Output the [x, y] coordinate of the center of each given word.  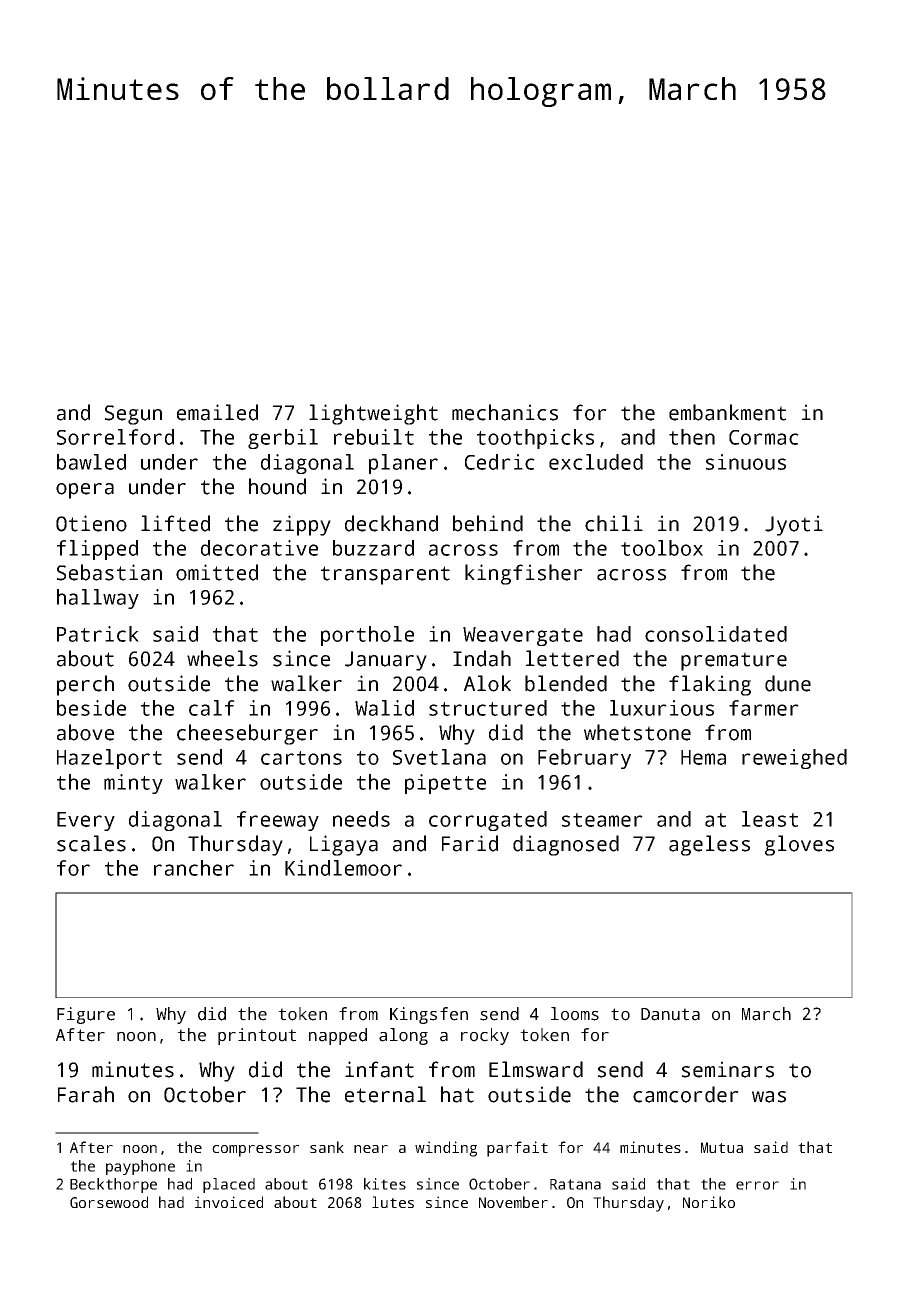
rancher [194, 868]
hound [277, 486]
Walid [384, 708]
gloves [799, 845]
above [85, 732]
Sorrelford [115, 437]
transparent [385, 575]
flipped [97, 550]
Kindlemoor [343, 868]
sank [327, 1147]
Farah [86, 1094]
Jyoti [794, 525]
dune [788, 683]
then [692, 437]
